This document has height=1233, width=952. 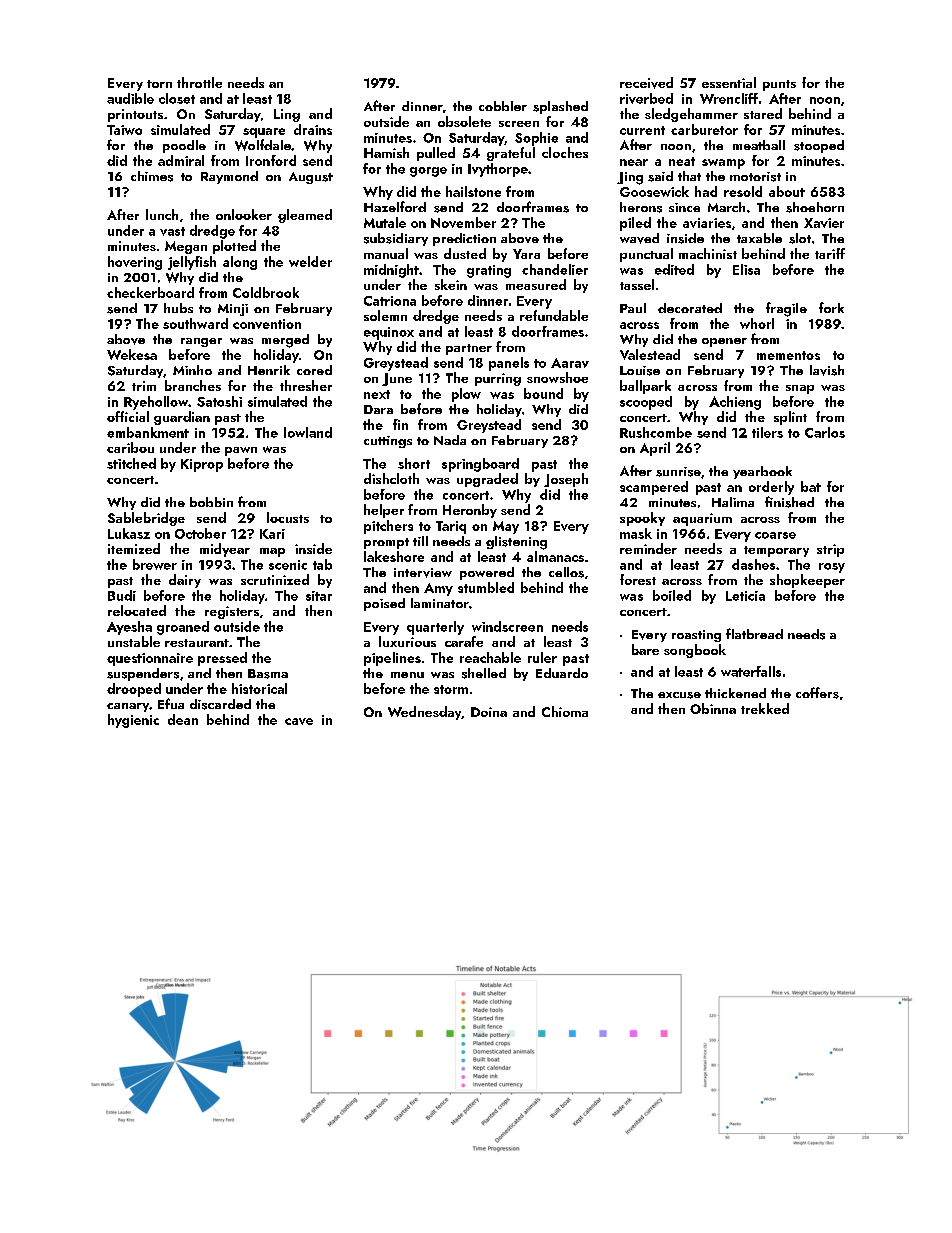 I want to click on chimes, so click(x=152, y=176).
